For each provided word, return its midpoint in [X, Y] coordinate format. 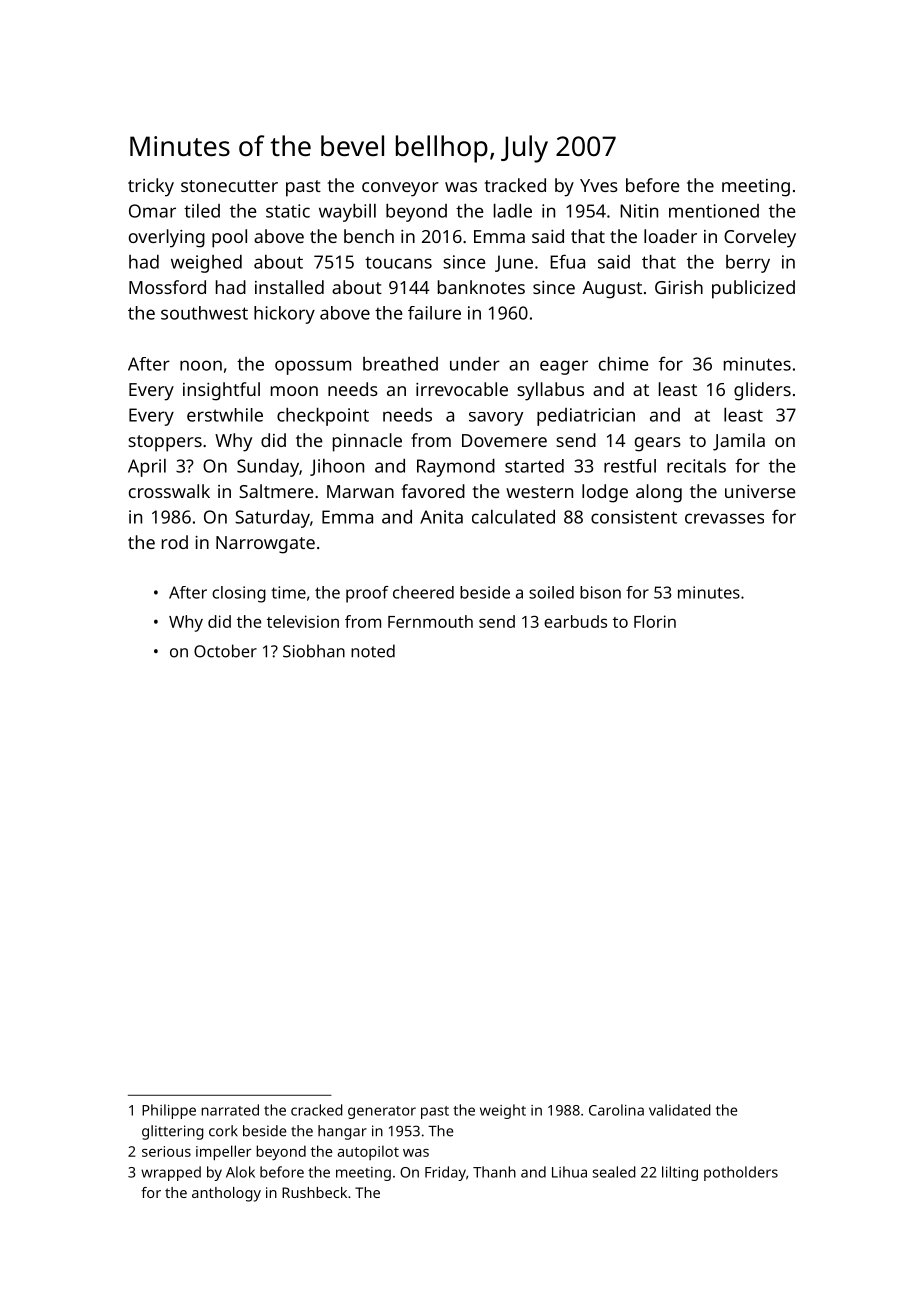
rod [175, 542]
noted [373, 651]
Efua [567, 261]
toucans [398, 263]
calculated [513, 517]
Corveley [760, 238]
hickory [284, 315]
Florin [655, 621]
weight [503, 1111]
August [612, 290]
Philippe [169, 1111]
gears [658, 444]
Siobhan [314, 651]
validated [680, 1110]
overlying [167, 238]
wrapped [171, 1173]
